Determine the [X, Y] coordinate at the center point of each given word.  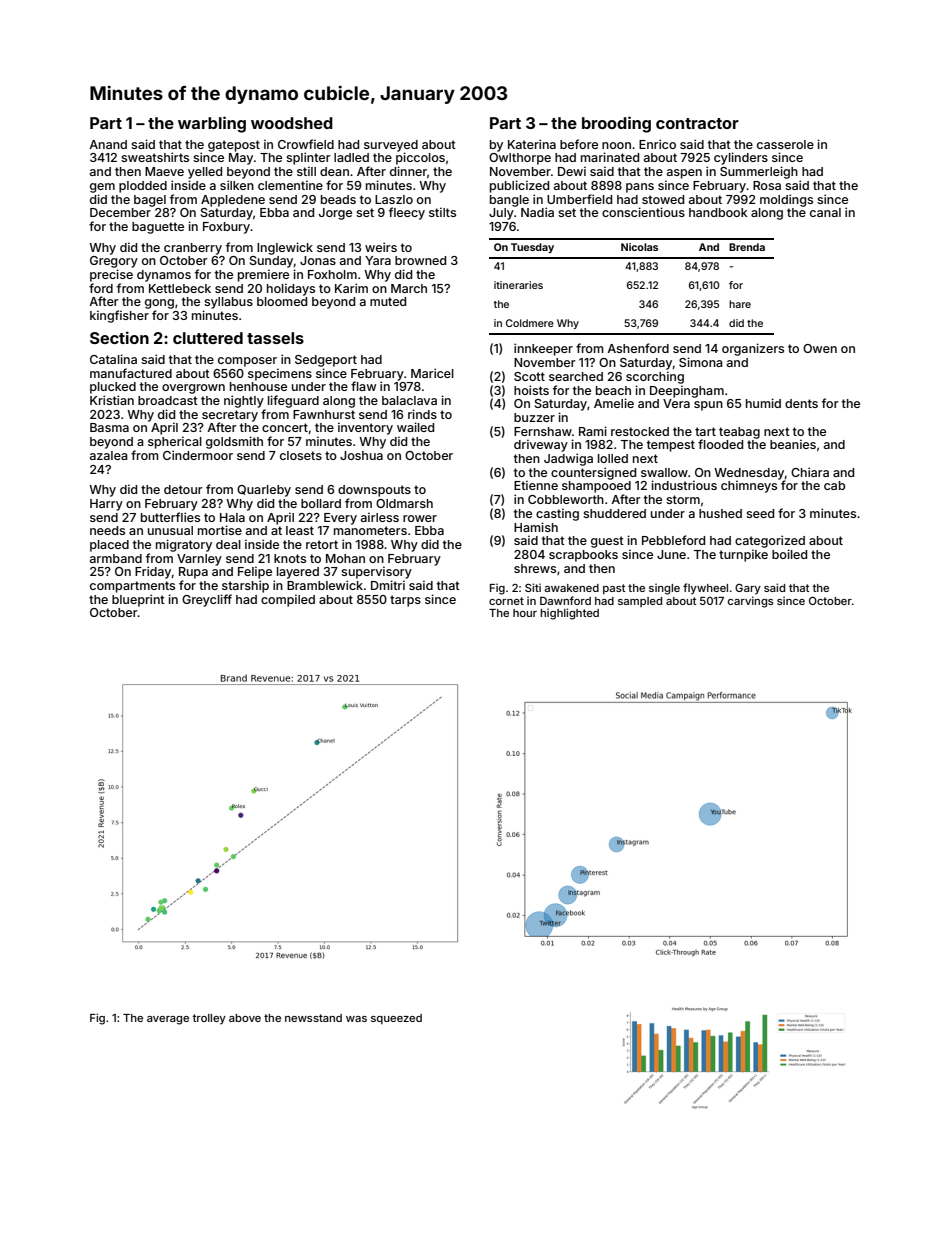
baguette [158, 228]
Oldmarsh [404, 503]
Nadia [537, 212]
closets [301, 455]
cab [834, 485]
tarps [405, 601]
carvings [750, 602]
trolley [209, 1019]
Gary [748, 589]
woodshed [292, 123]
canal [825, 212]
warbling [212, 124]
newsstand [313, 1018]
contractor [697, 123]
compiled [288, 600]
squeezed [396, 1019]
